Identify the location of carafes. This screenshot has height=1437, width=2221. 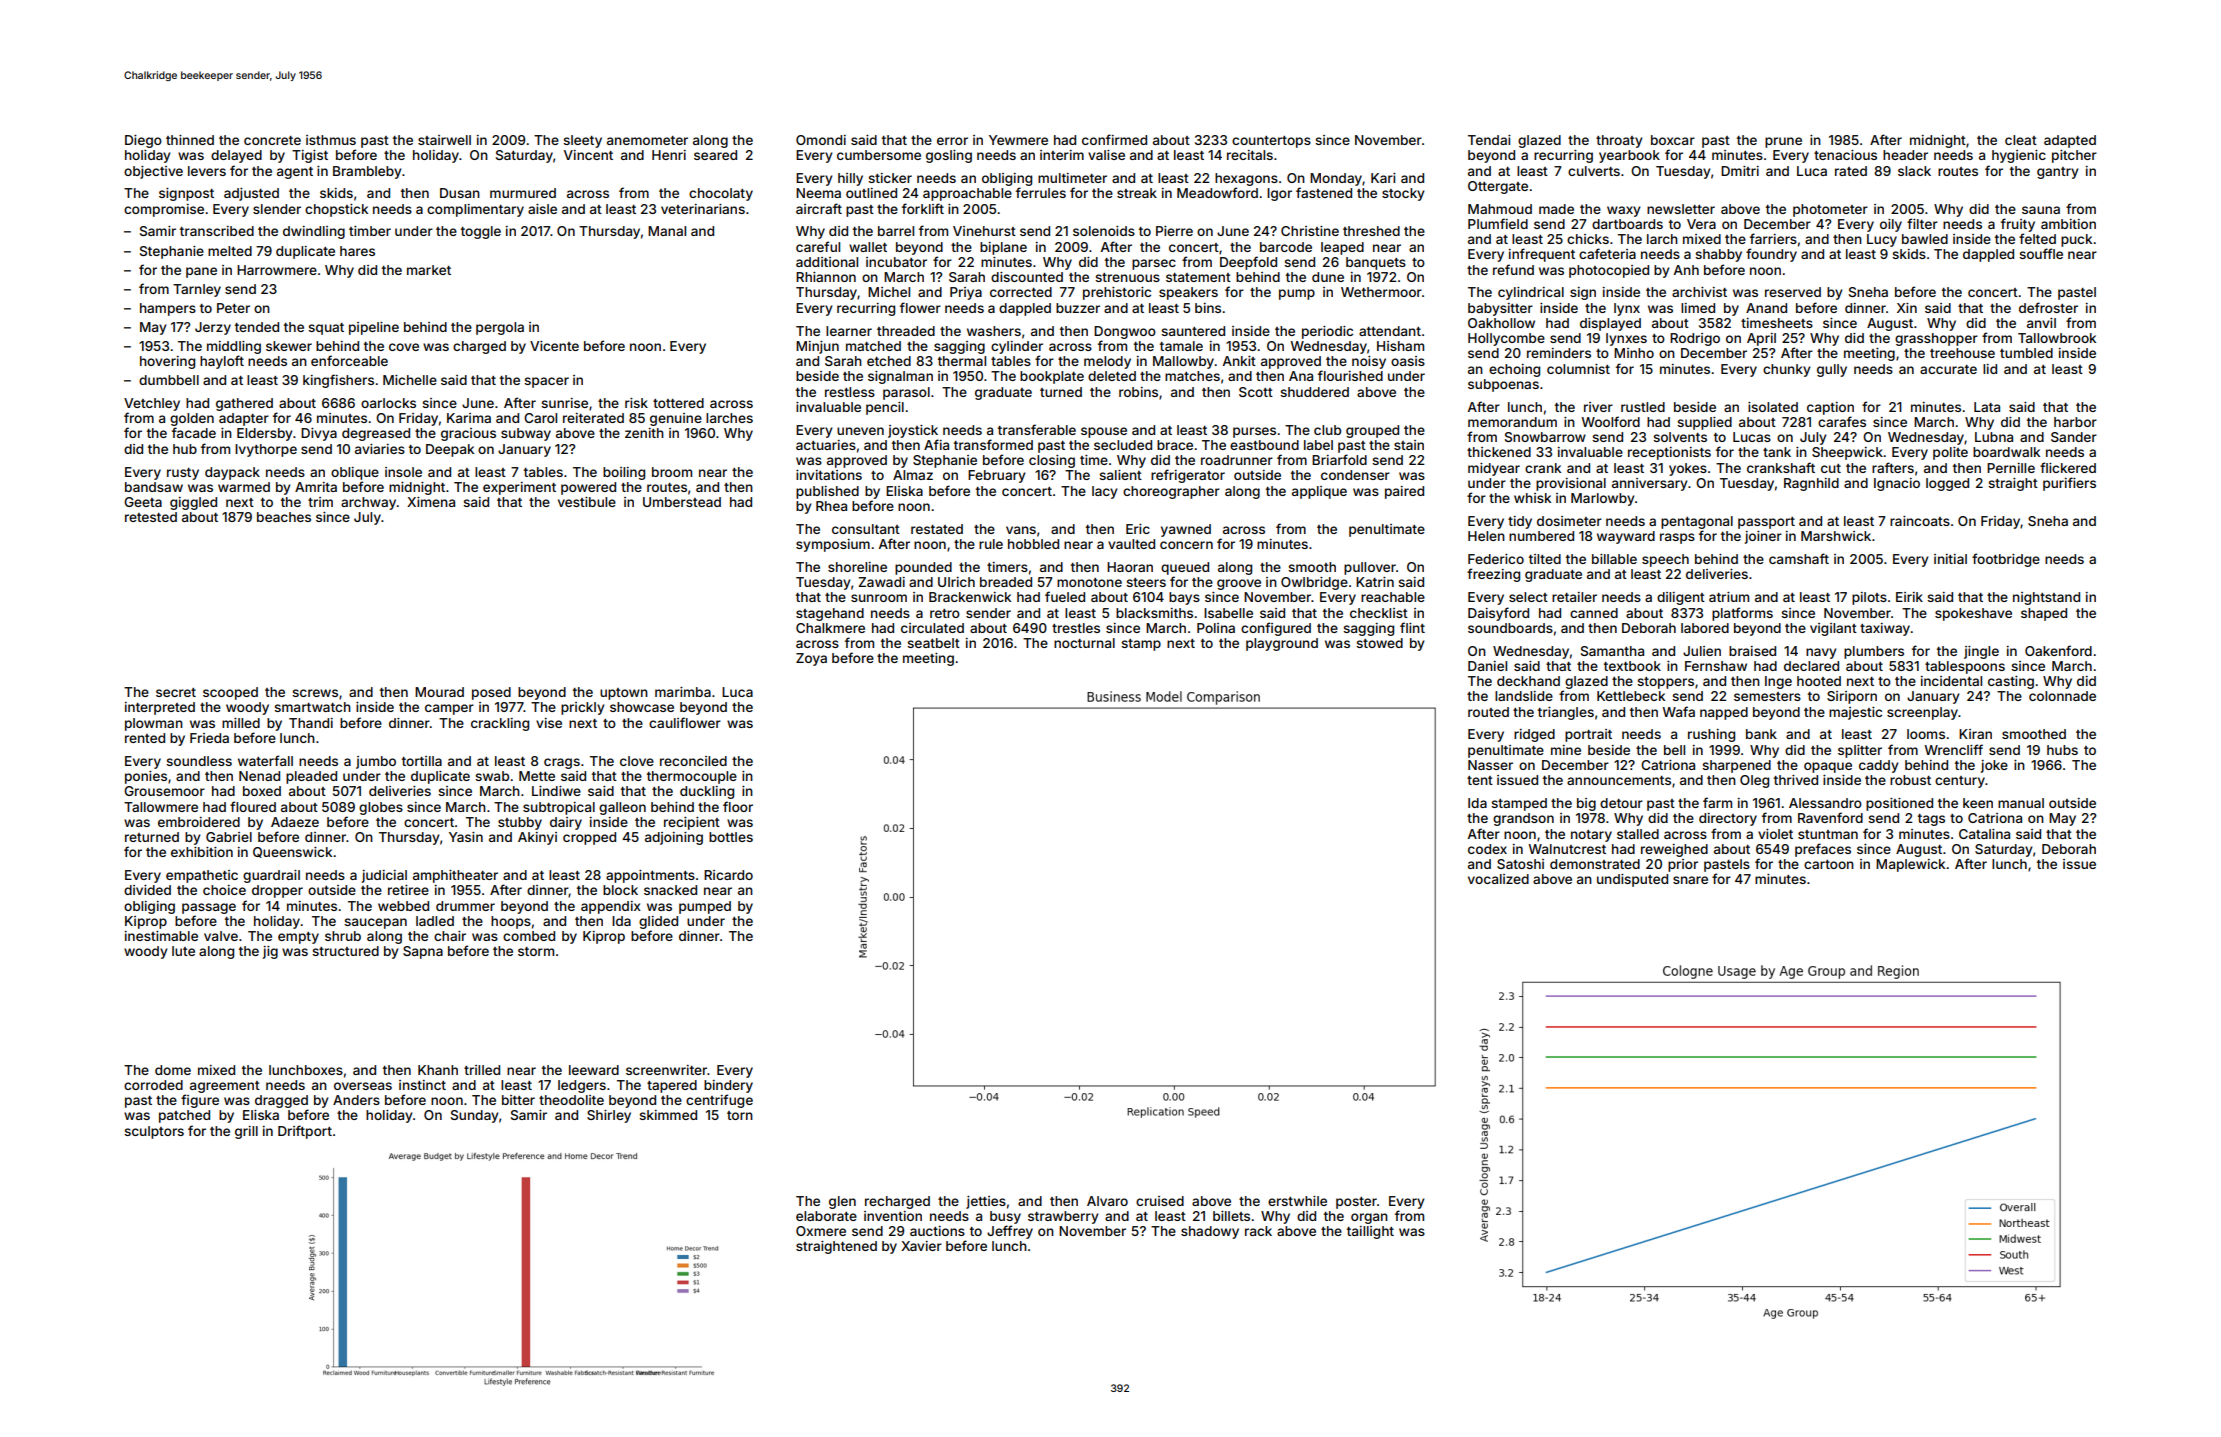
(1842, 421).
